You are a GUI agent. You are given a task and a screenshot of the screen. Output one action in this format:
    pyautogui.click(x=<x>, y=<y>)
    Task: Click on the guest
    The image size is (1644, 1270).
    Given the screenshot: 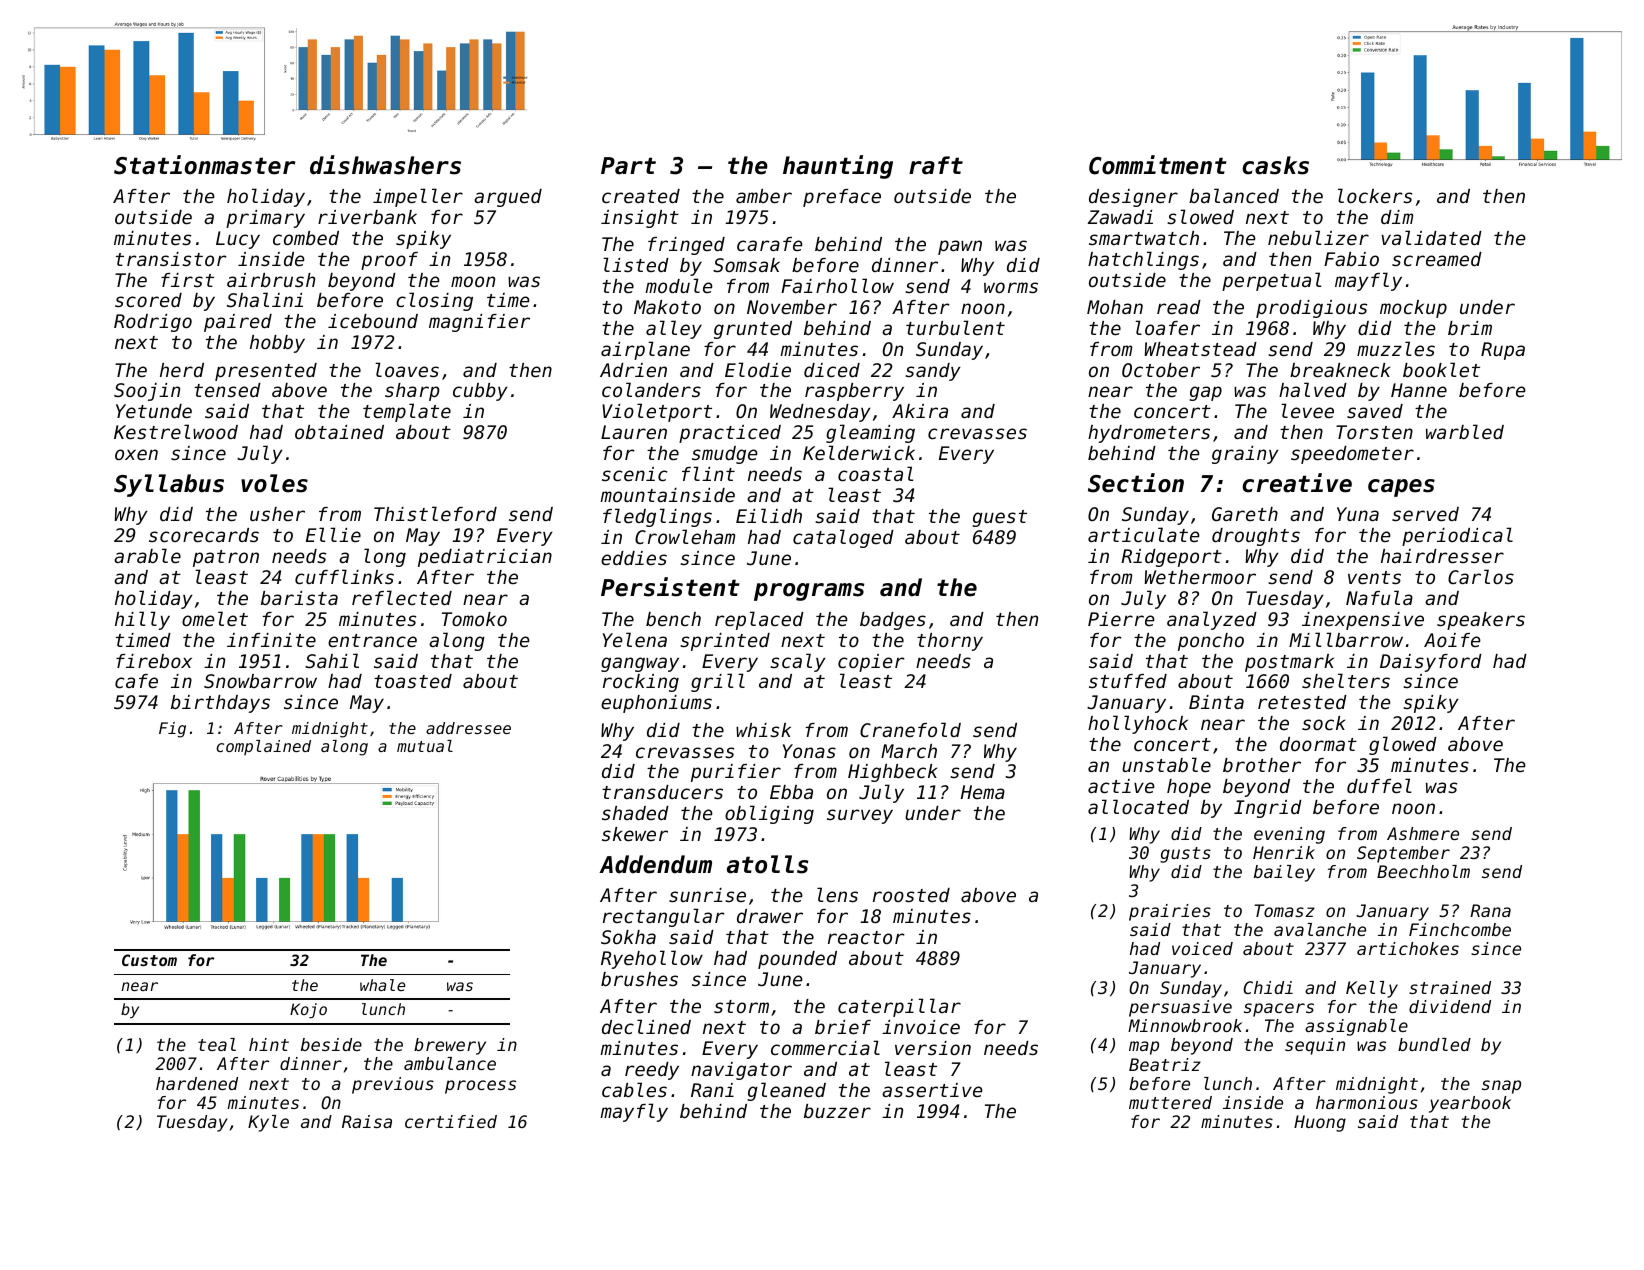 What is the action you would take?
    pyautogui.click(x=999, y=518)
